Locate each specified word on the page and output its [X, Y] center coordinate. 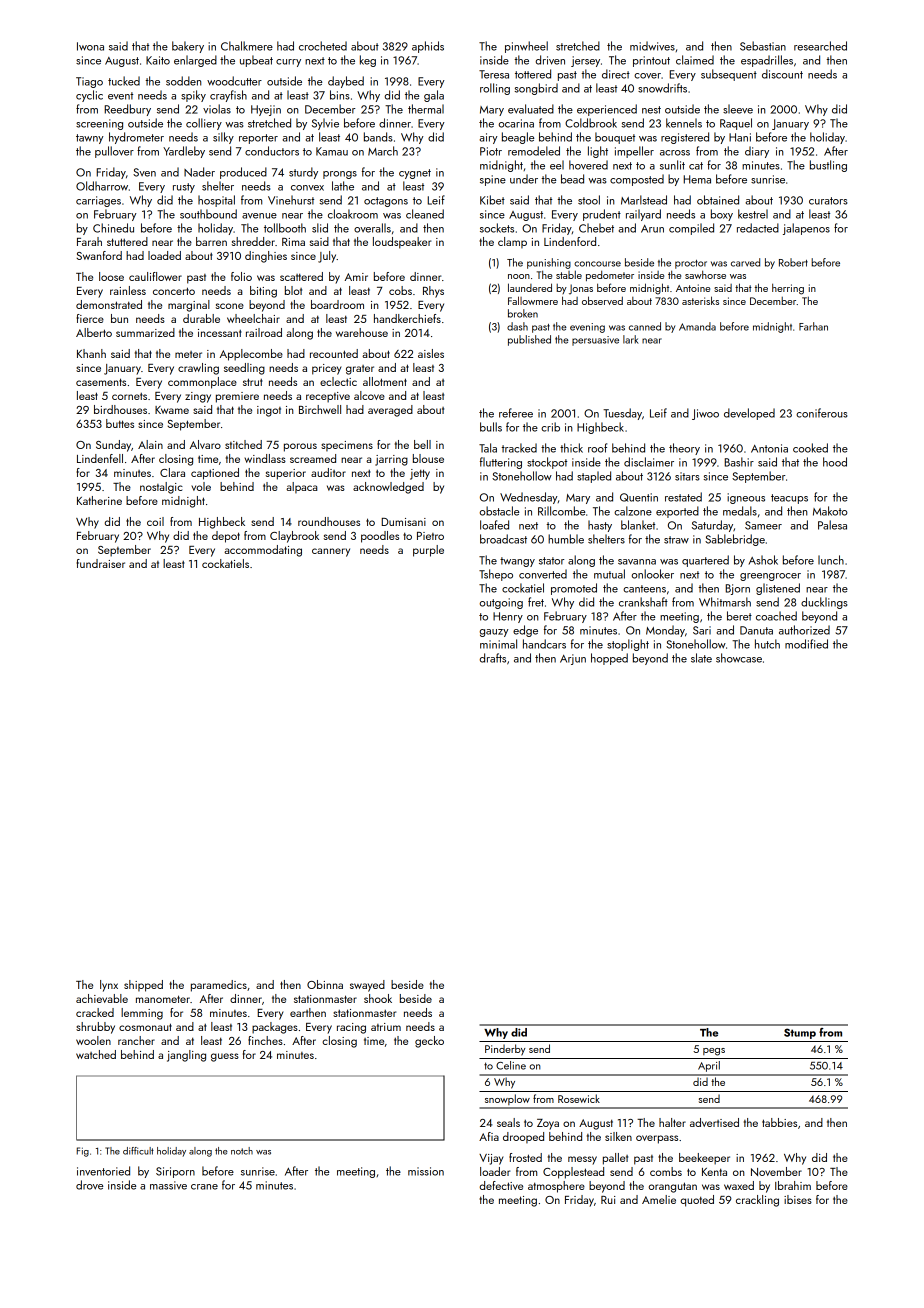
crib [550, 427]
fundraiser [100, 563]
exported [677, 512]
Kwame [172, 410]
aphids [428, 47]
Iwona [90, 46]
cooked [810, 448]
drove [89, 1185]
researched [820, 46]
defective [501, 1185]
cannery [331, 552]
